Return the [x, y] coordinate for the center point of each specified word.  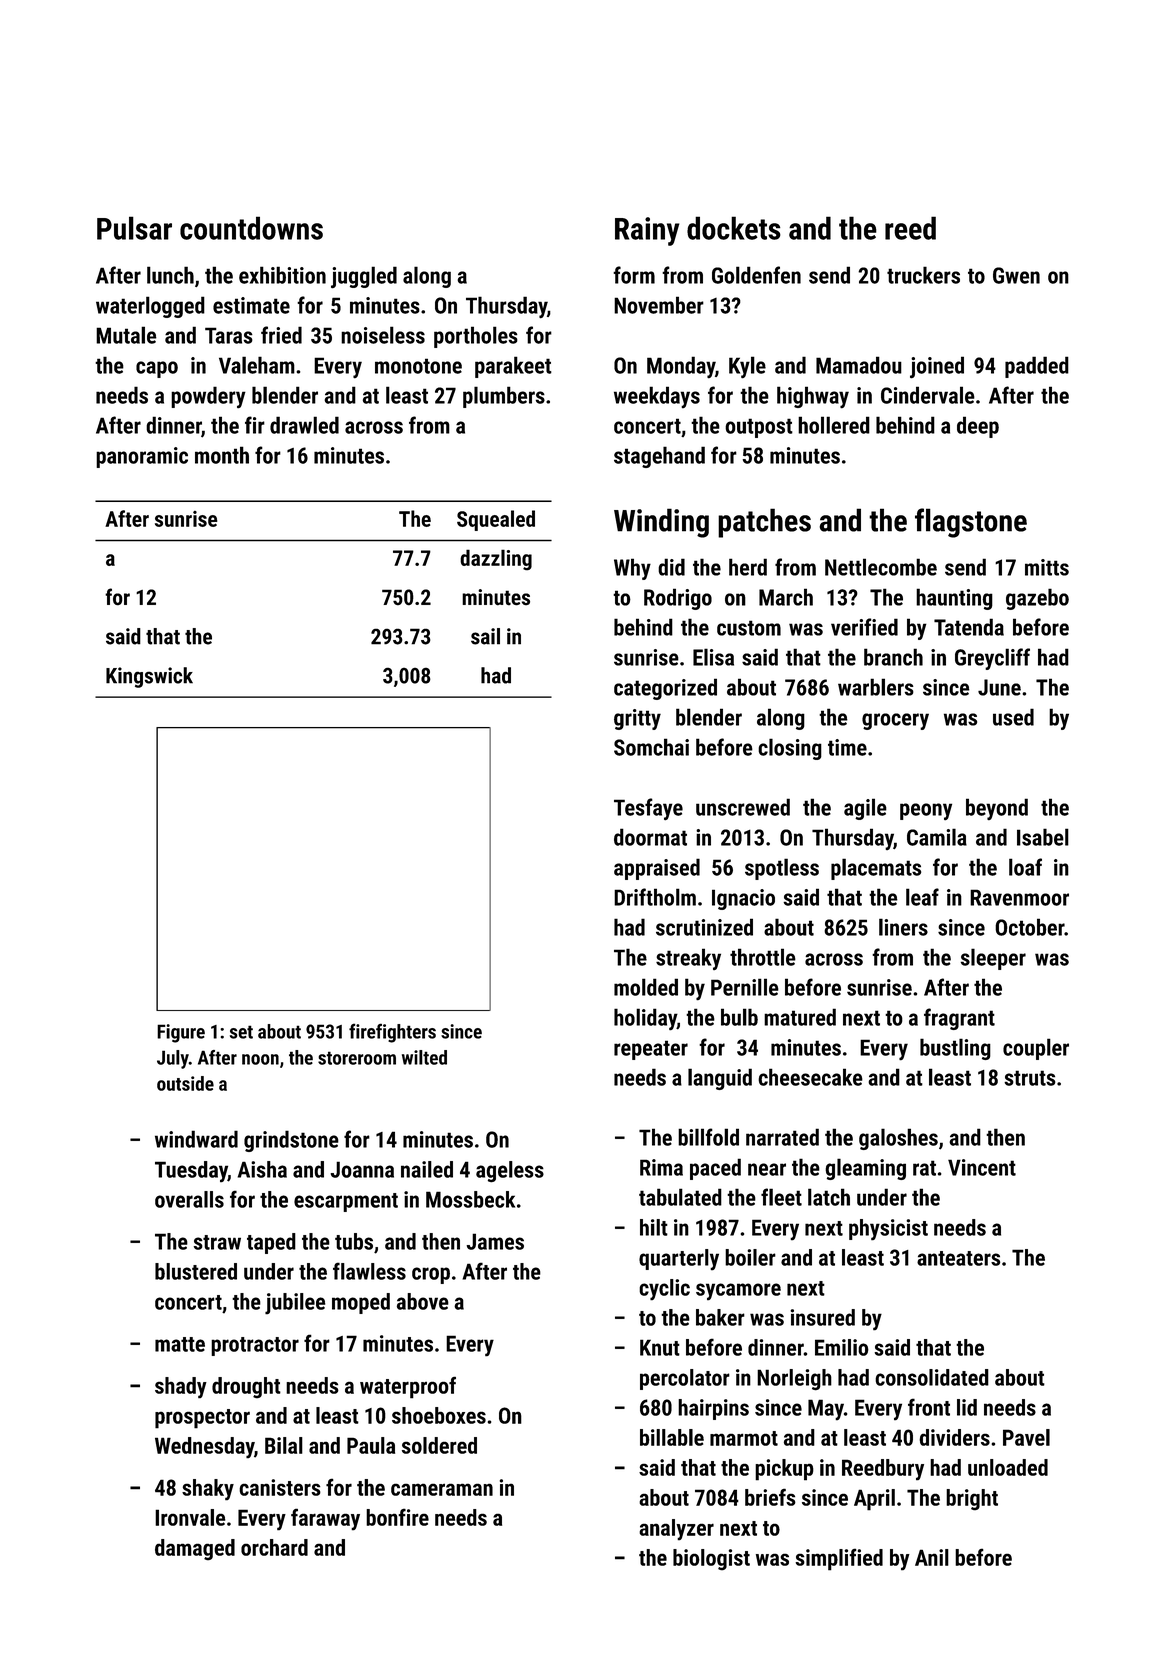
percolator [685, 1379]
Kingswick [149, 677]
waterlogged [150, 307]
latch [829, 1197]
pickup [784, 1470]
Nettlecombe [881, 567]
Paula [371, 1445]
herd [748, 567]
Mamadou [859, 365]
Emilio [842, 1347]
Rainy [647, 231]
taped [271, 1243]
